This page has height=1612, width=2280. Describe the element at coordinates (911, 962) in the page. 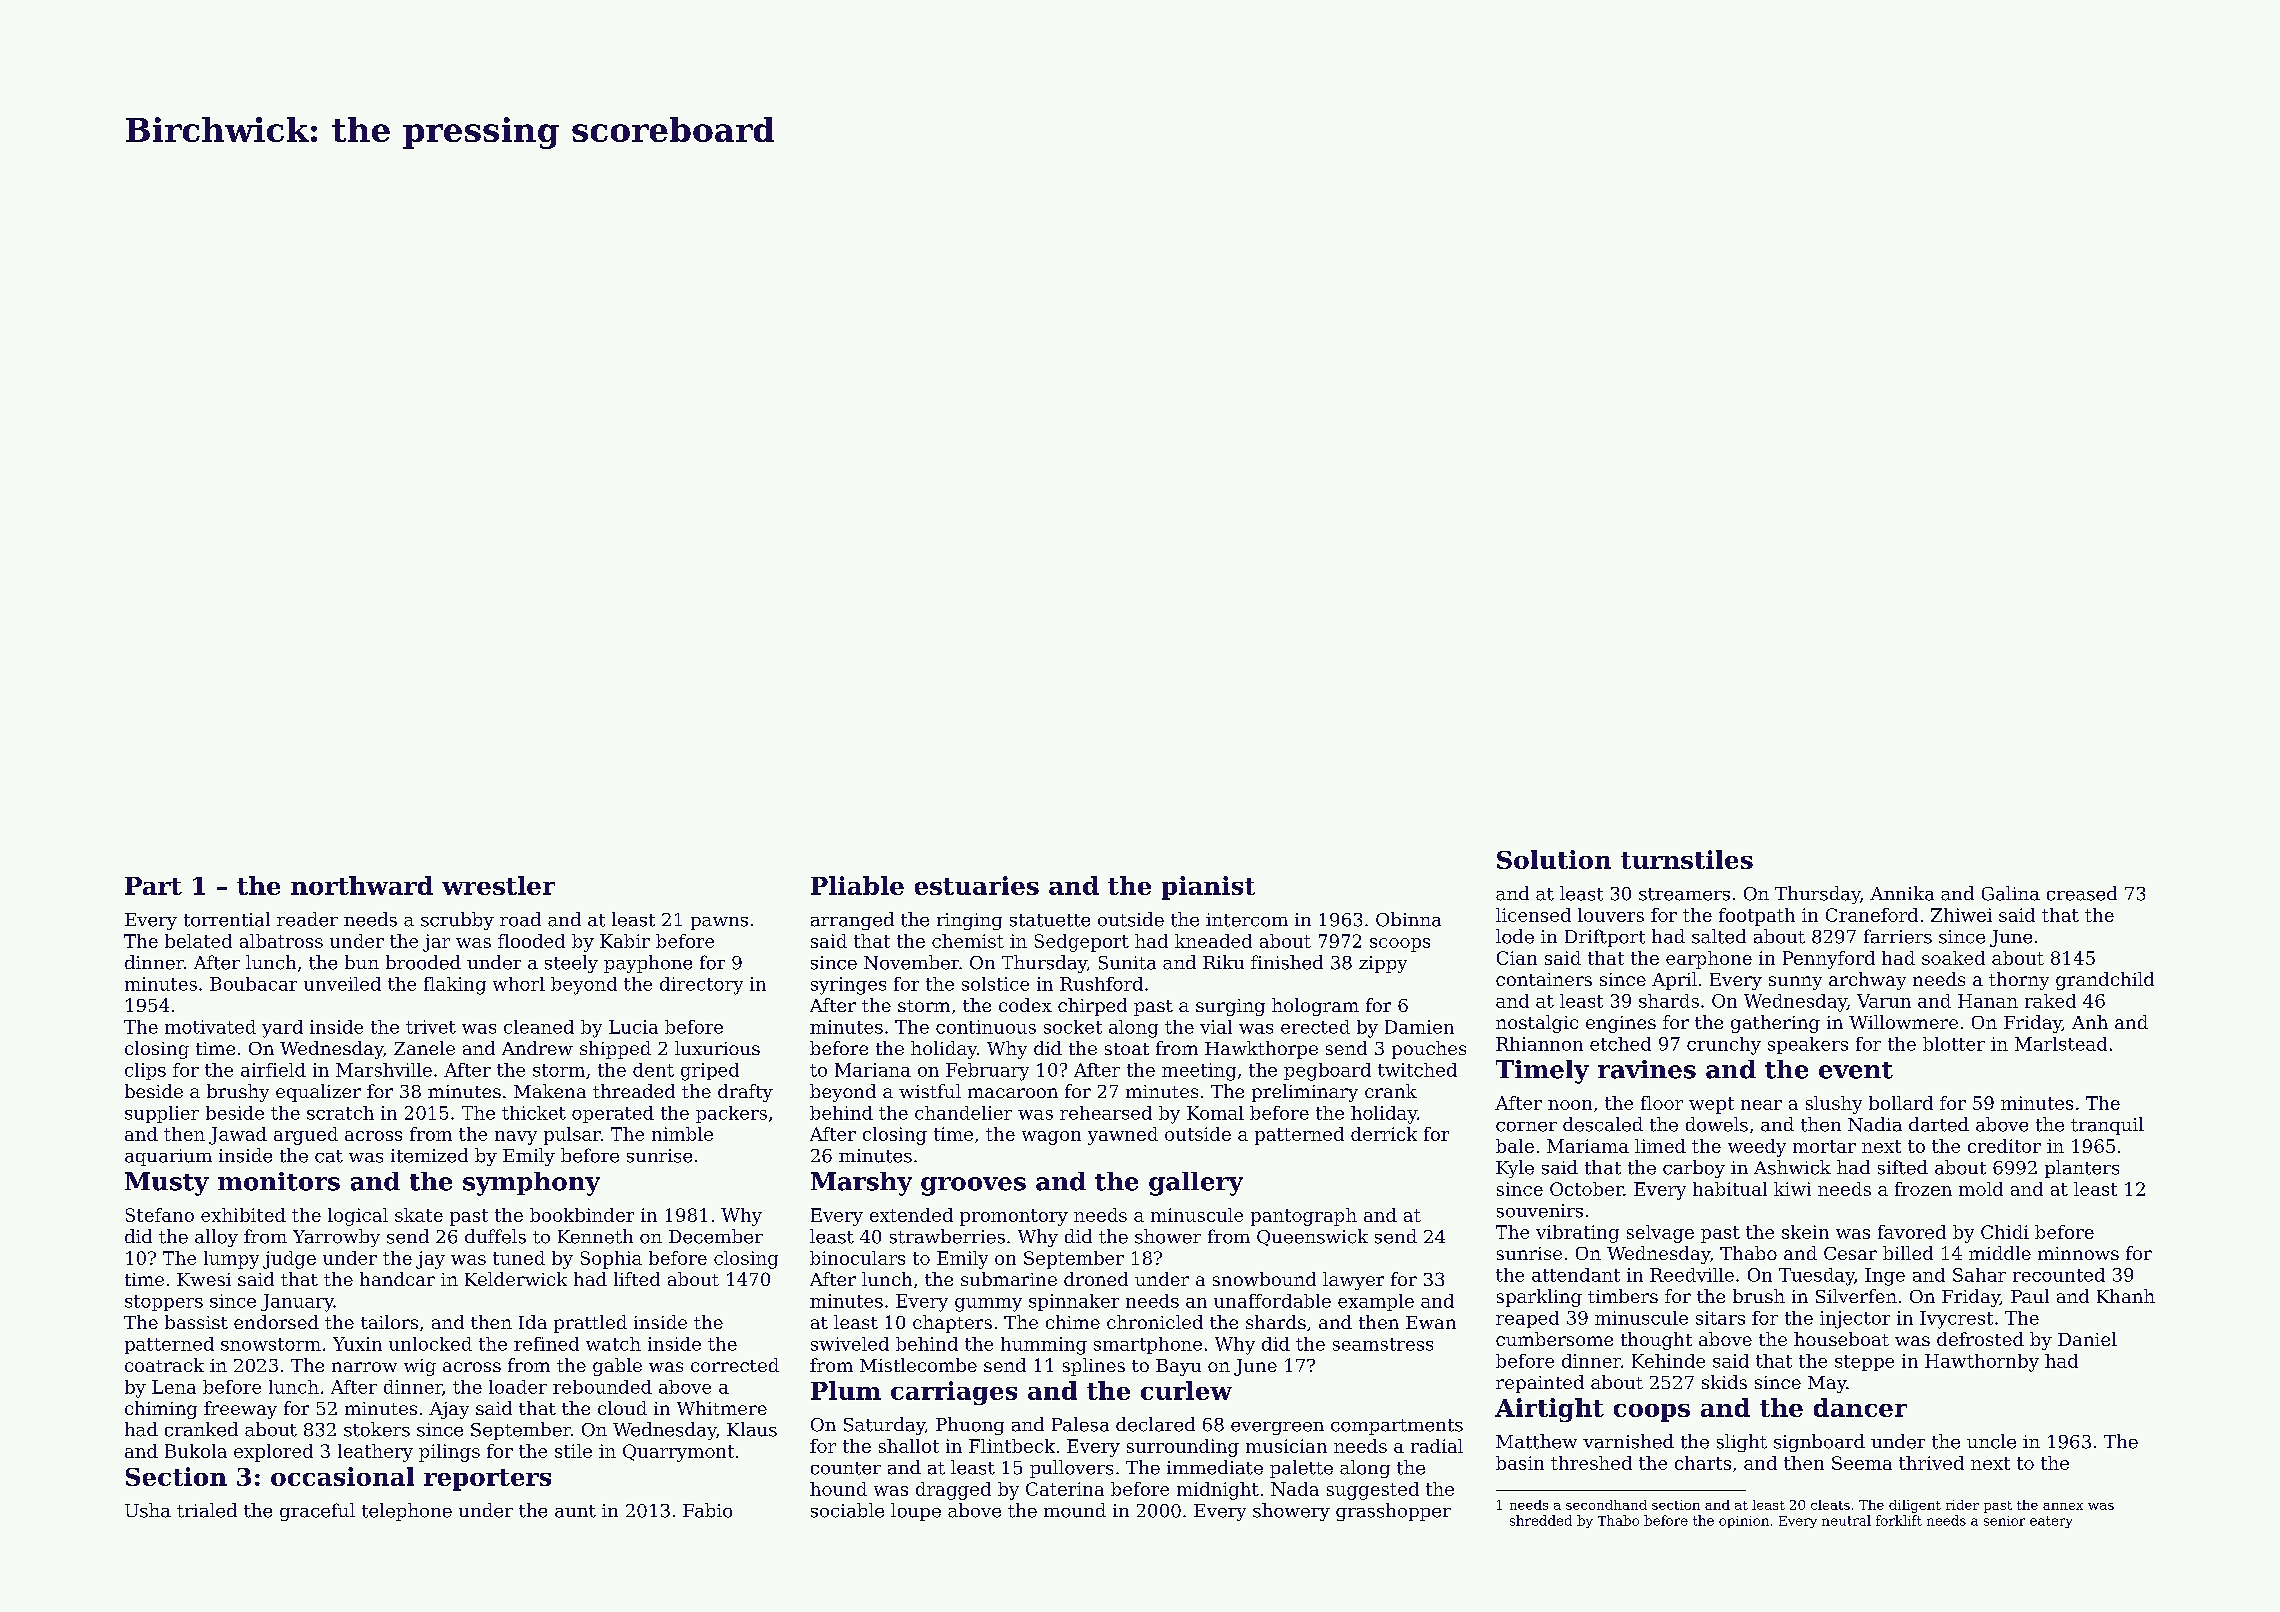

I see `November` at that location.
